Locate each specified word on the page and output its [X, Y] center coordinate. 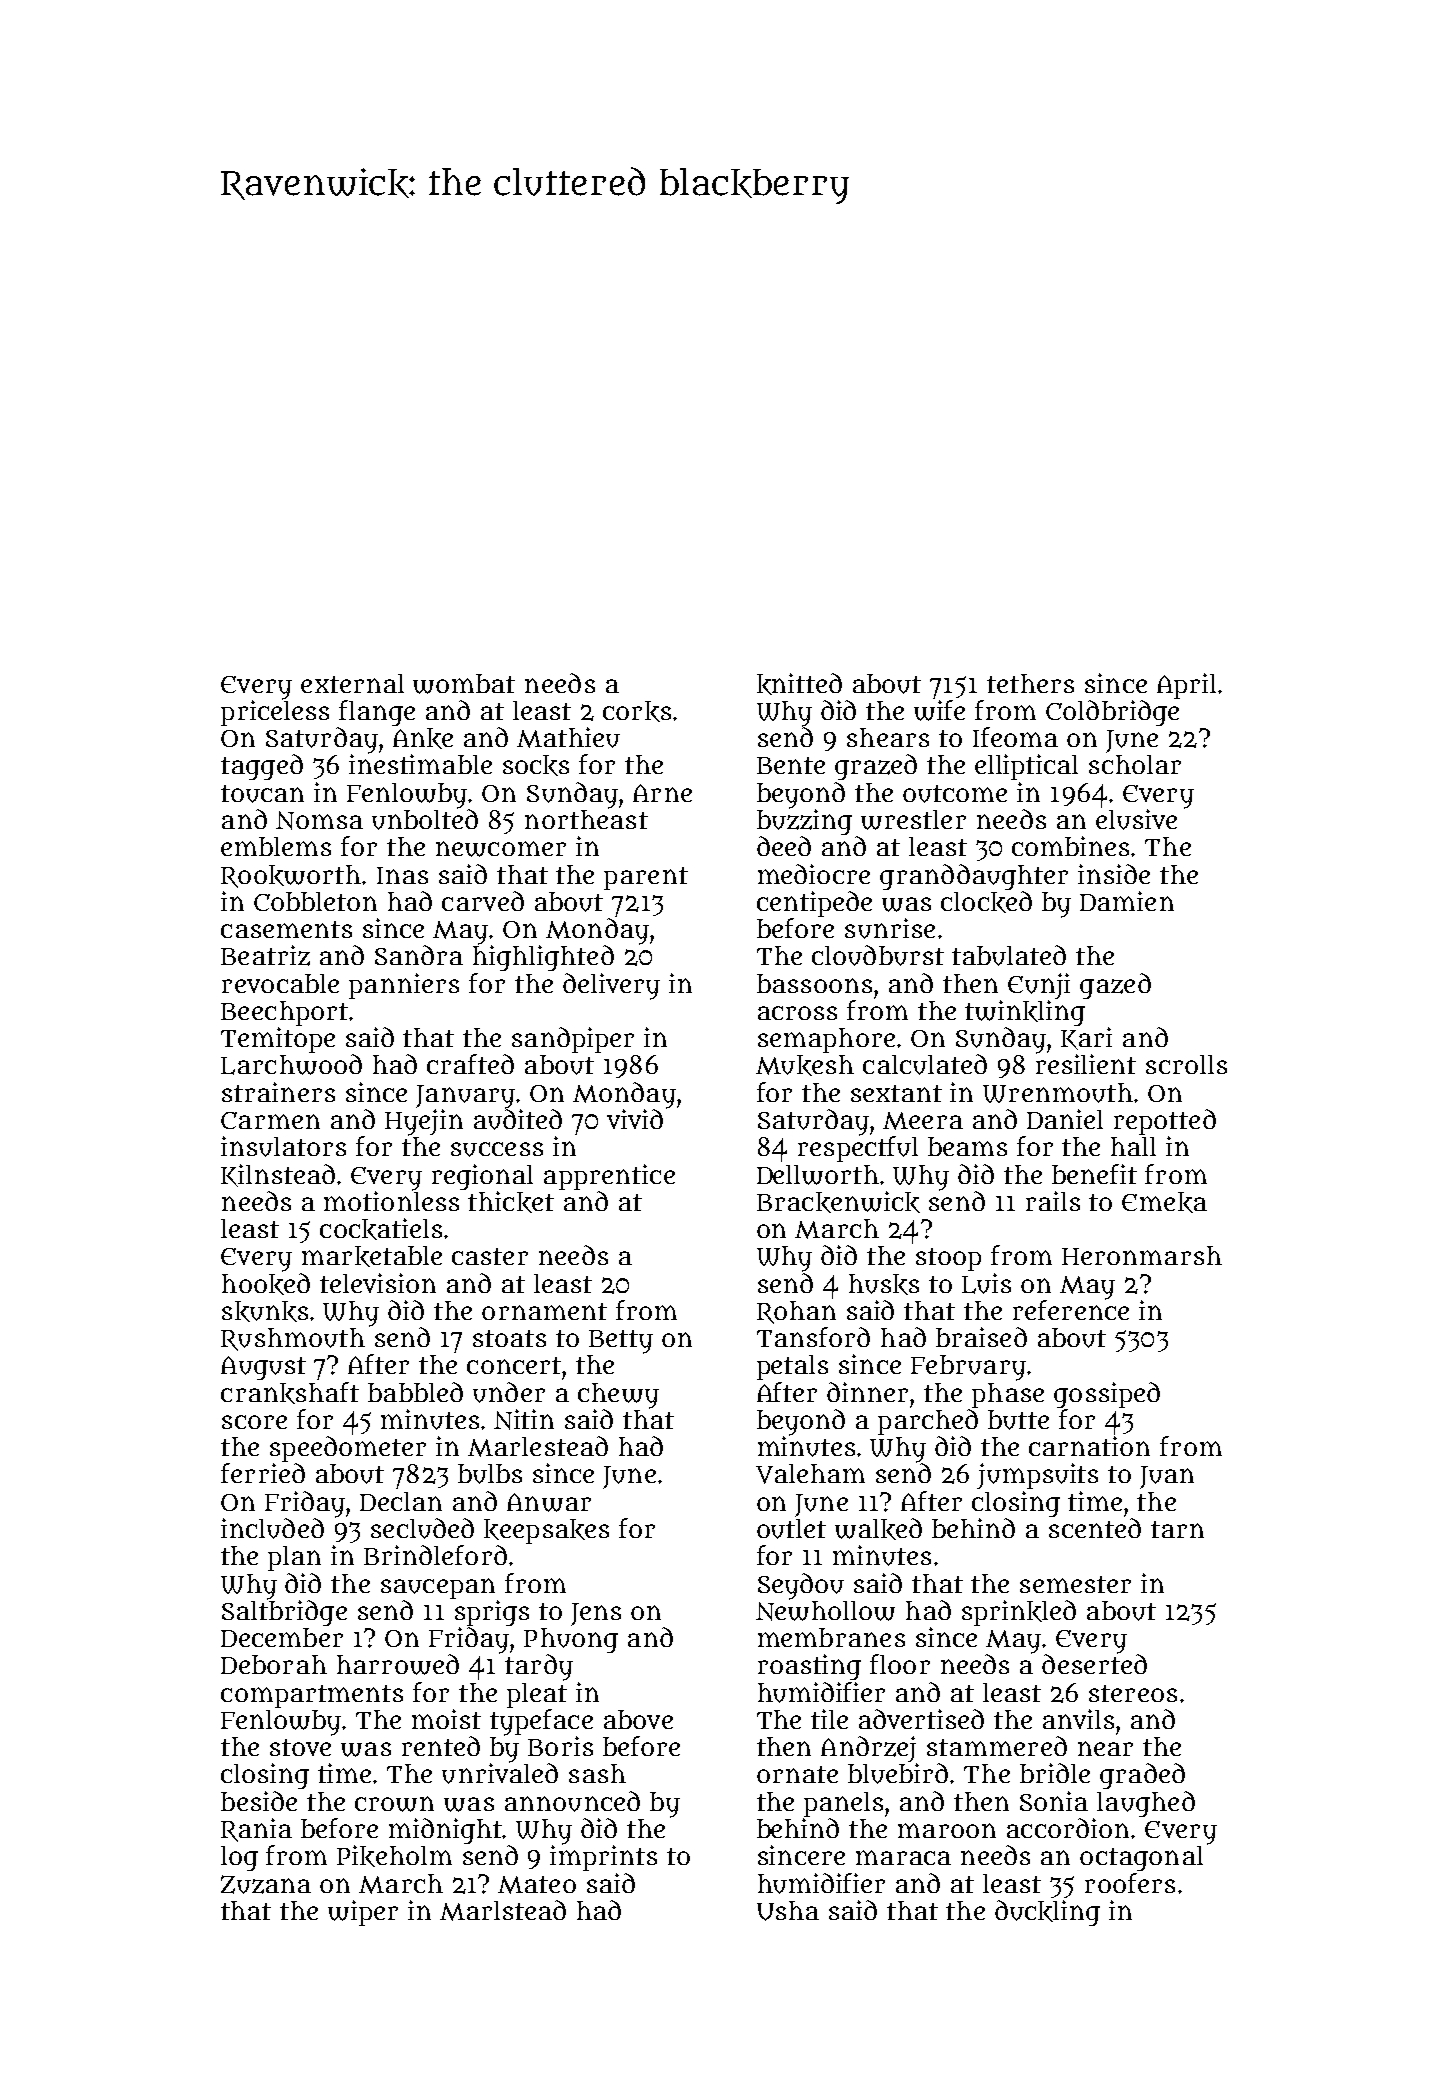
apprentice [609, 1177]
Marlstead [503, 1910]
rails [1053, 1201]
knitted [799, 684]
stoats [509, 1338]
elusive [1136, 819]
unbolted [425, 819]
